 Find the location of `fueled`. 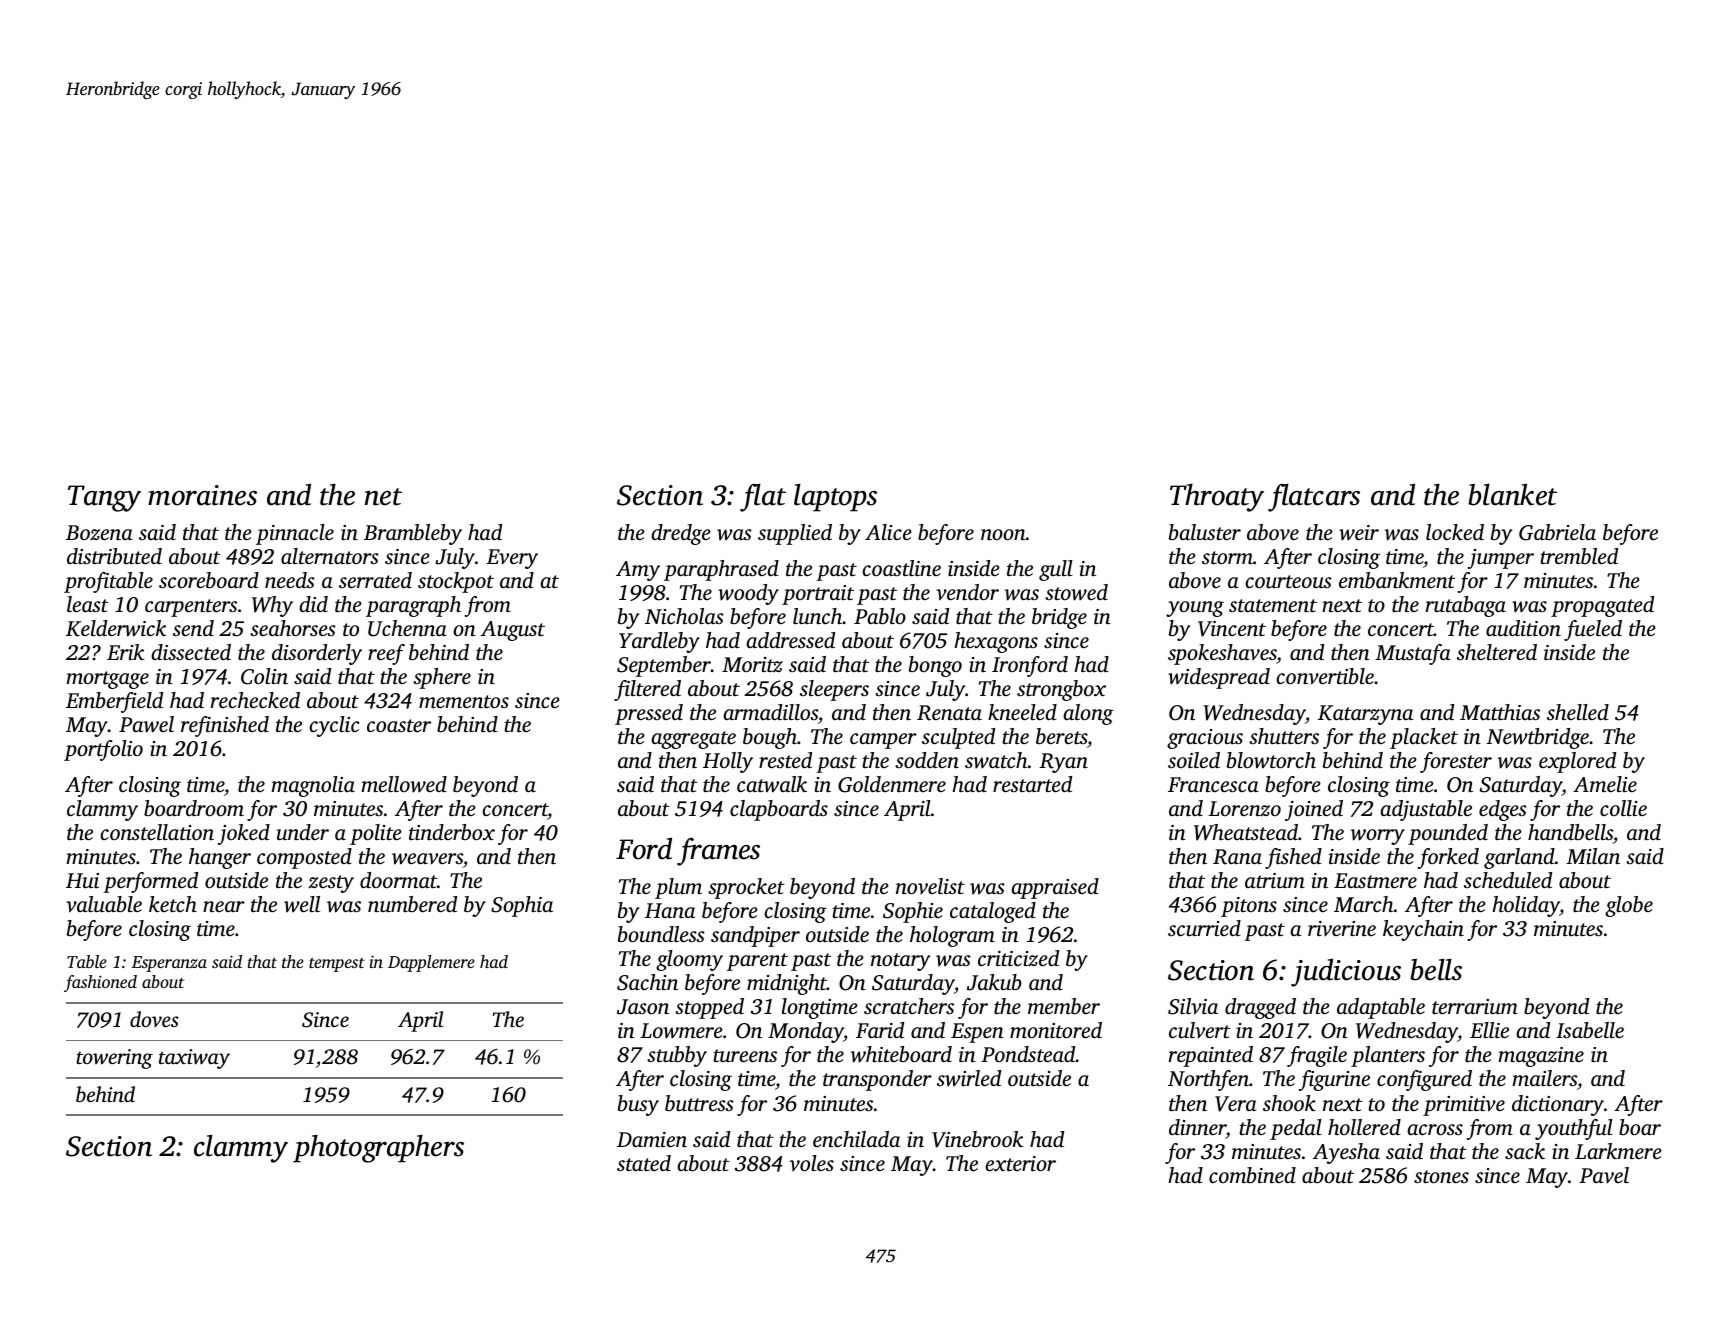

fueled is located at coordinates (1593, 630).
